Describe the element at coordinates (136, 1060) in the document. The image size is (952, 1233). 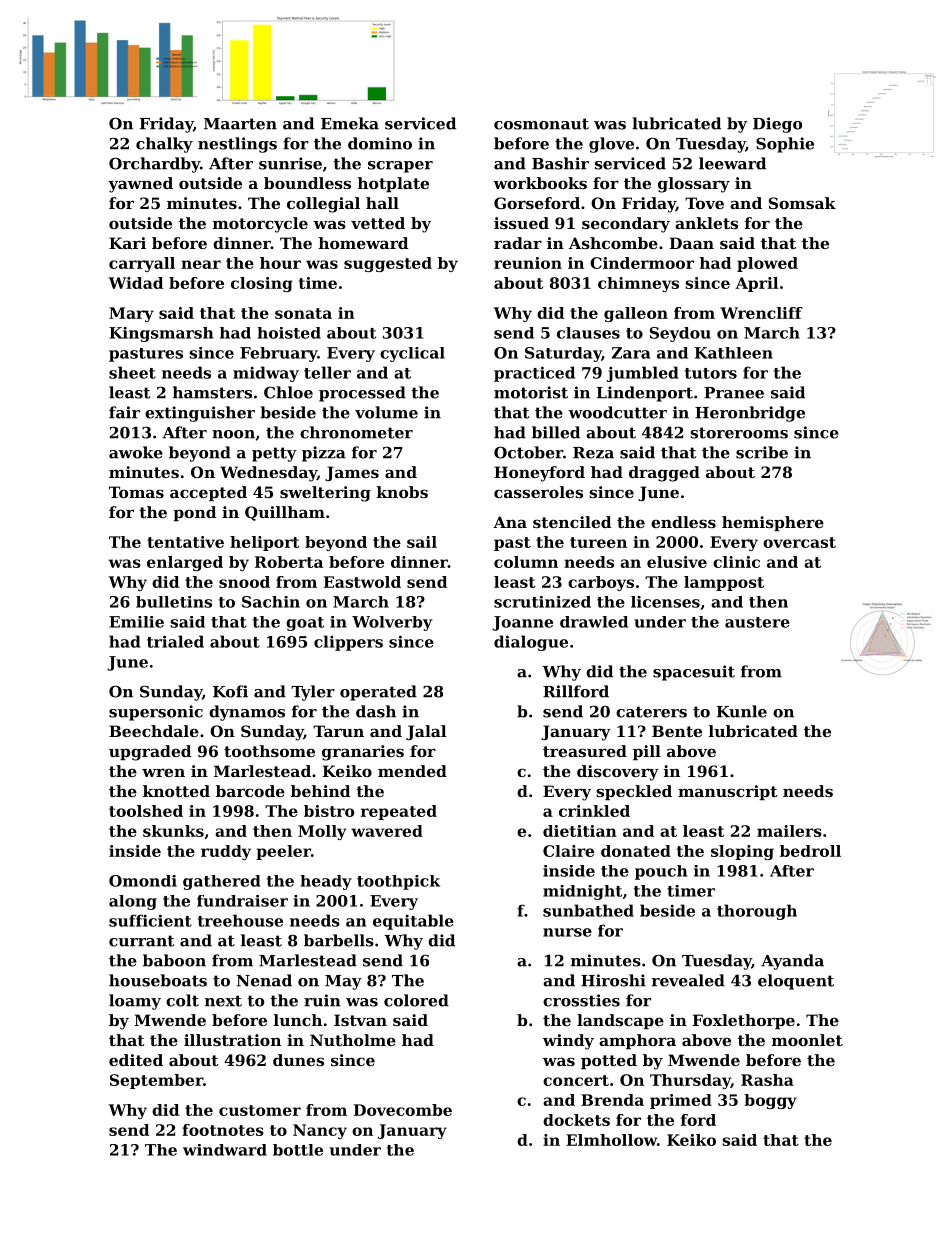
I see `edited` at that location.
